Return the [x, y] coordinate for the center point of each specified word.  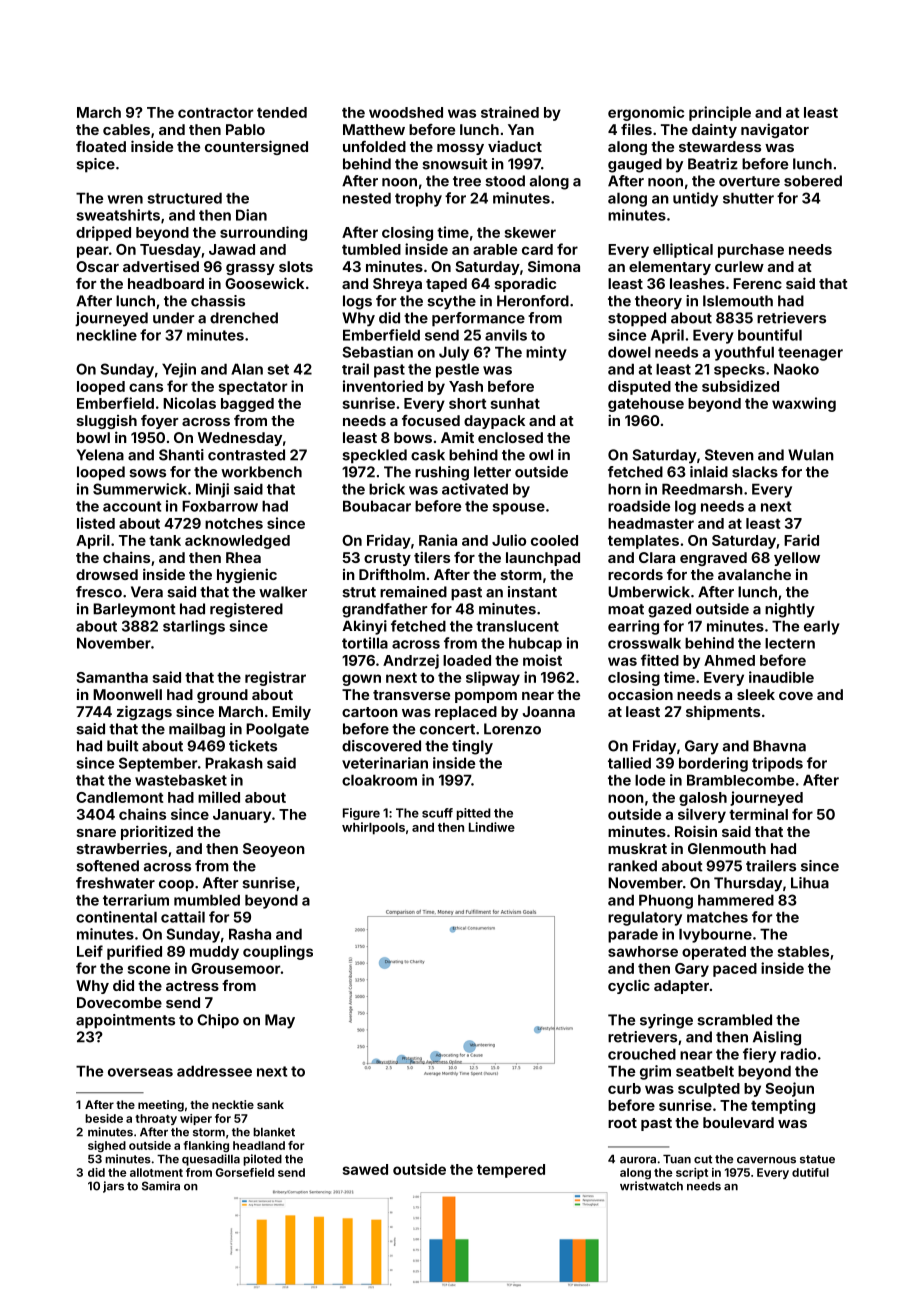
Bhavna [779, 746]
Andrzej [411, 661]
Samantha [112, 677]
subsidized [740, 386]
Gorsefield [245, 1172]
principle [720, 113]
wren [125, 199]
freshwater [115, 883]
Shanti [181, 455]
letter [492, 472]
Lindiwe [492, 827]
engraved [713, 559]
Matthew [374, 129]
